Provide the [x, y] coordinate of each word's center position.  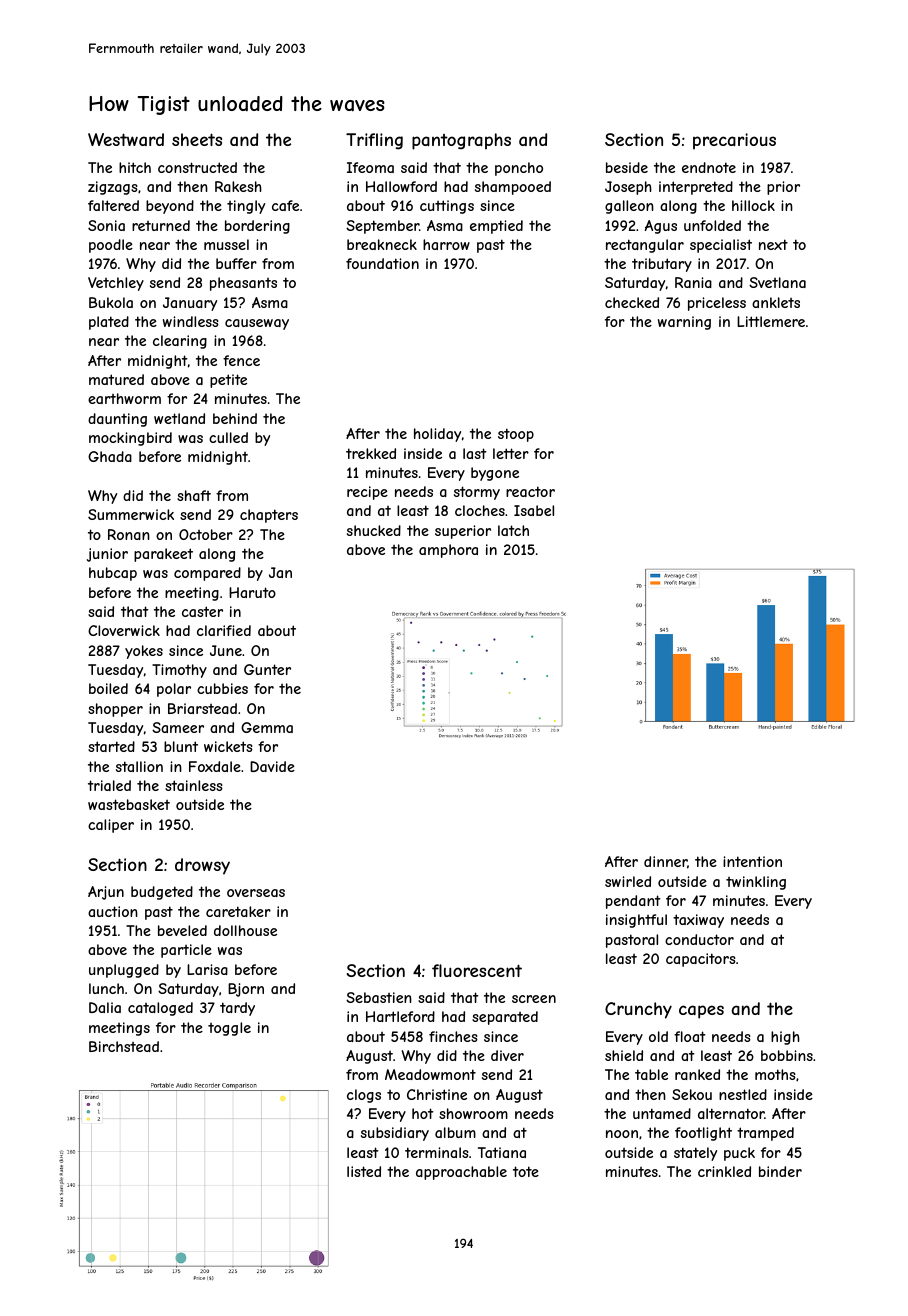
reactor [530, 491]
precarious [734, 141]
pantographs [461, 141]
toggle [229, 1029]
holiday [437, 435]
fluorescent [477, 970]
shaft [194, 495]
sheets [197, 139]
